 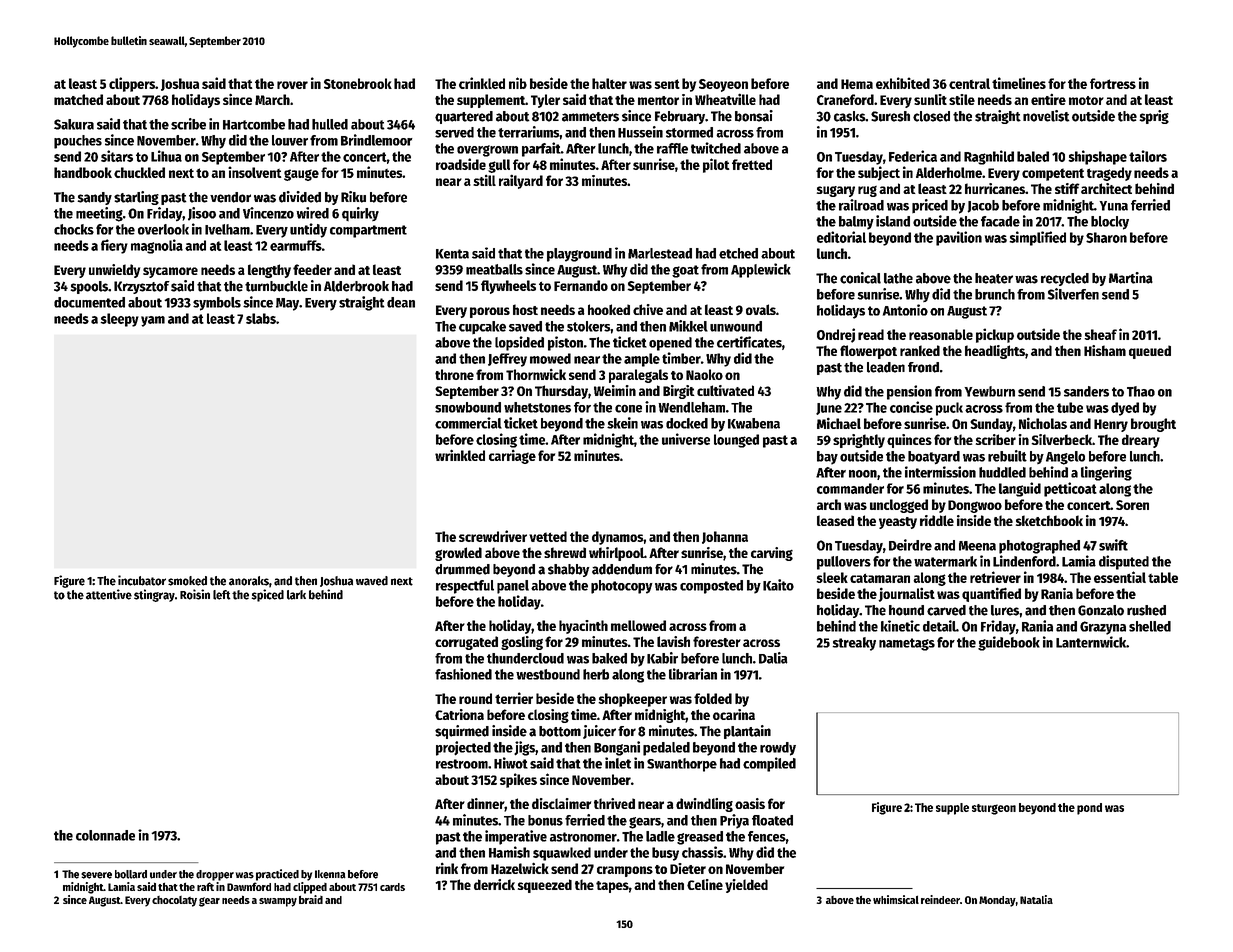 I want to click on slabs, so click(x=261, y=318).
